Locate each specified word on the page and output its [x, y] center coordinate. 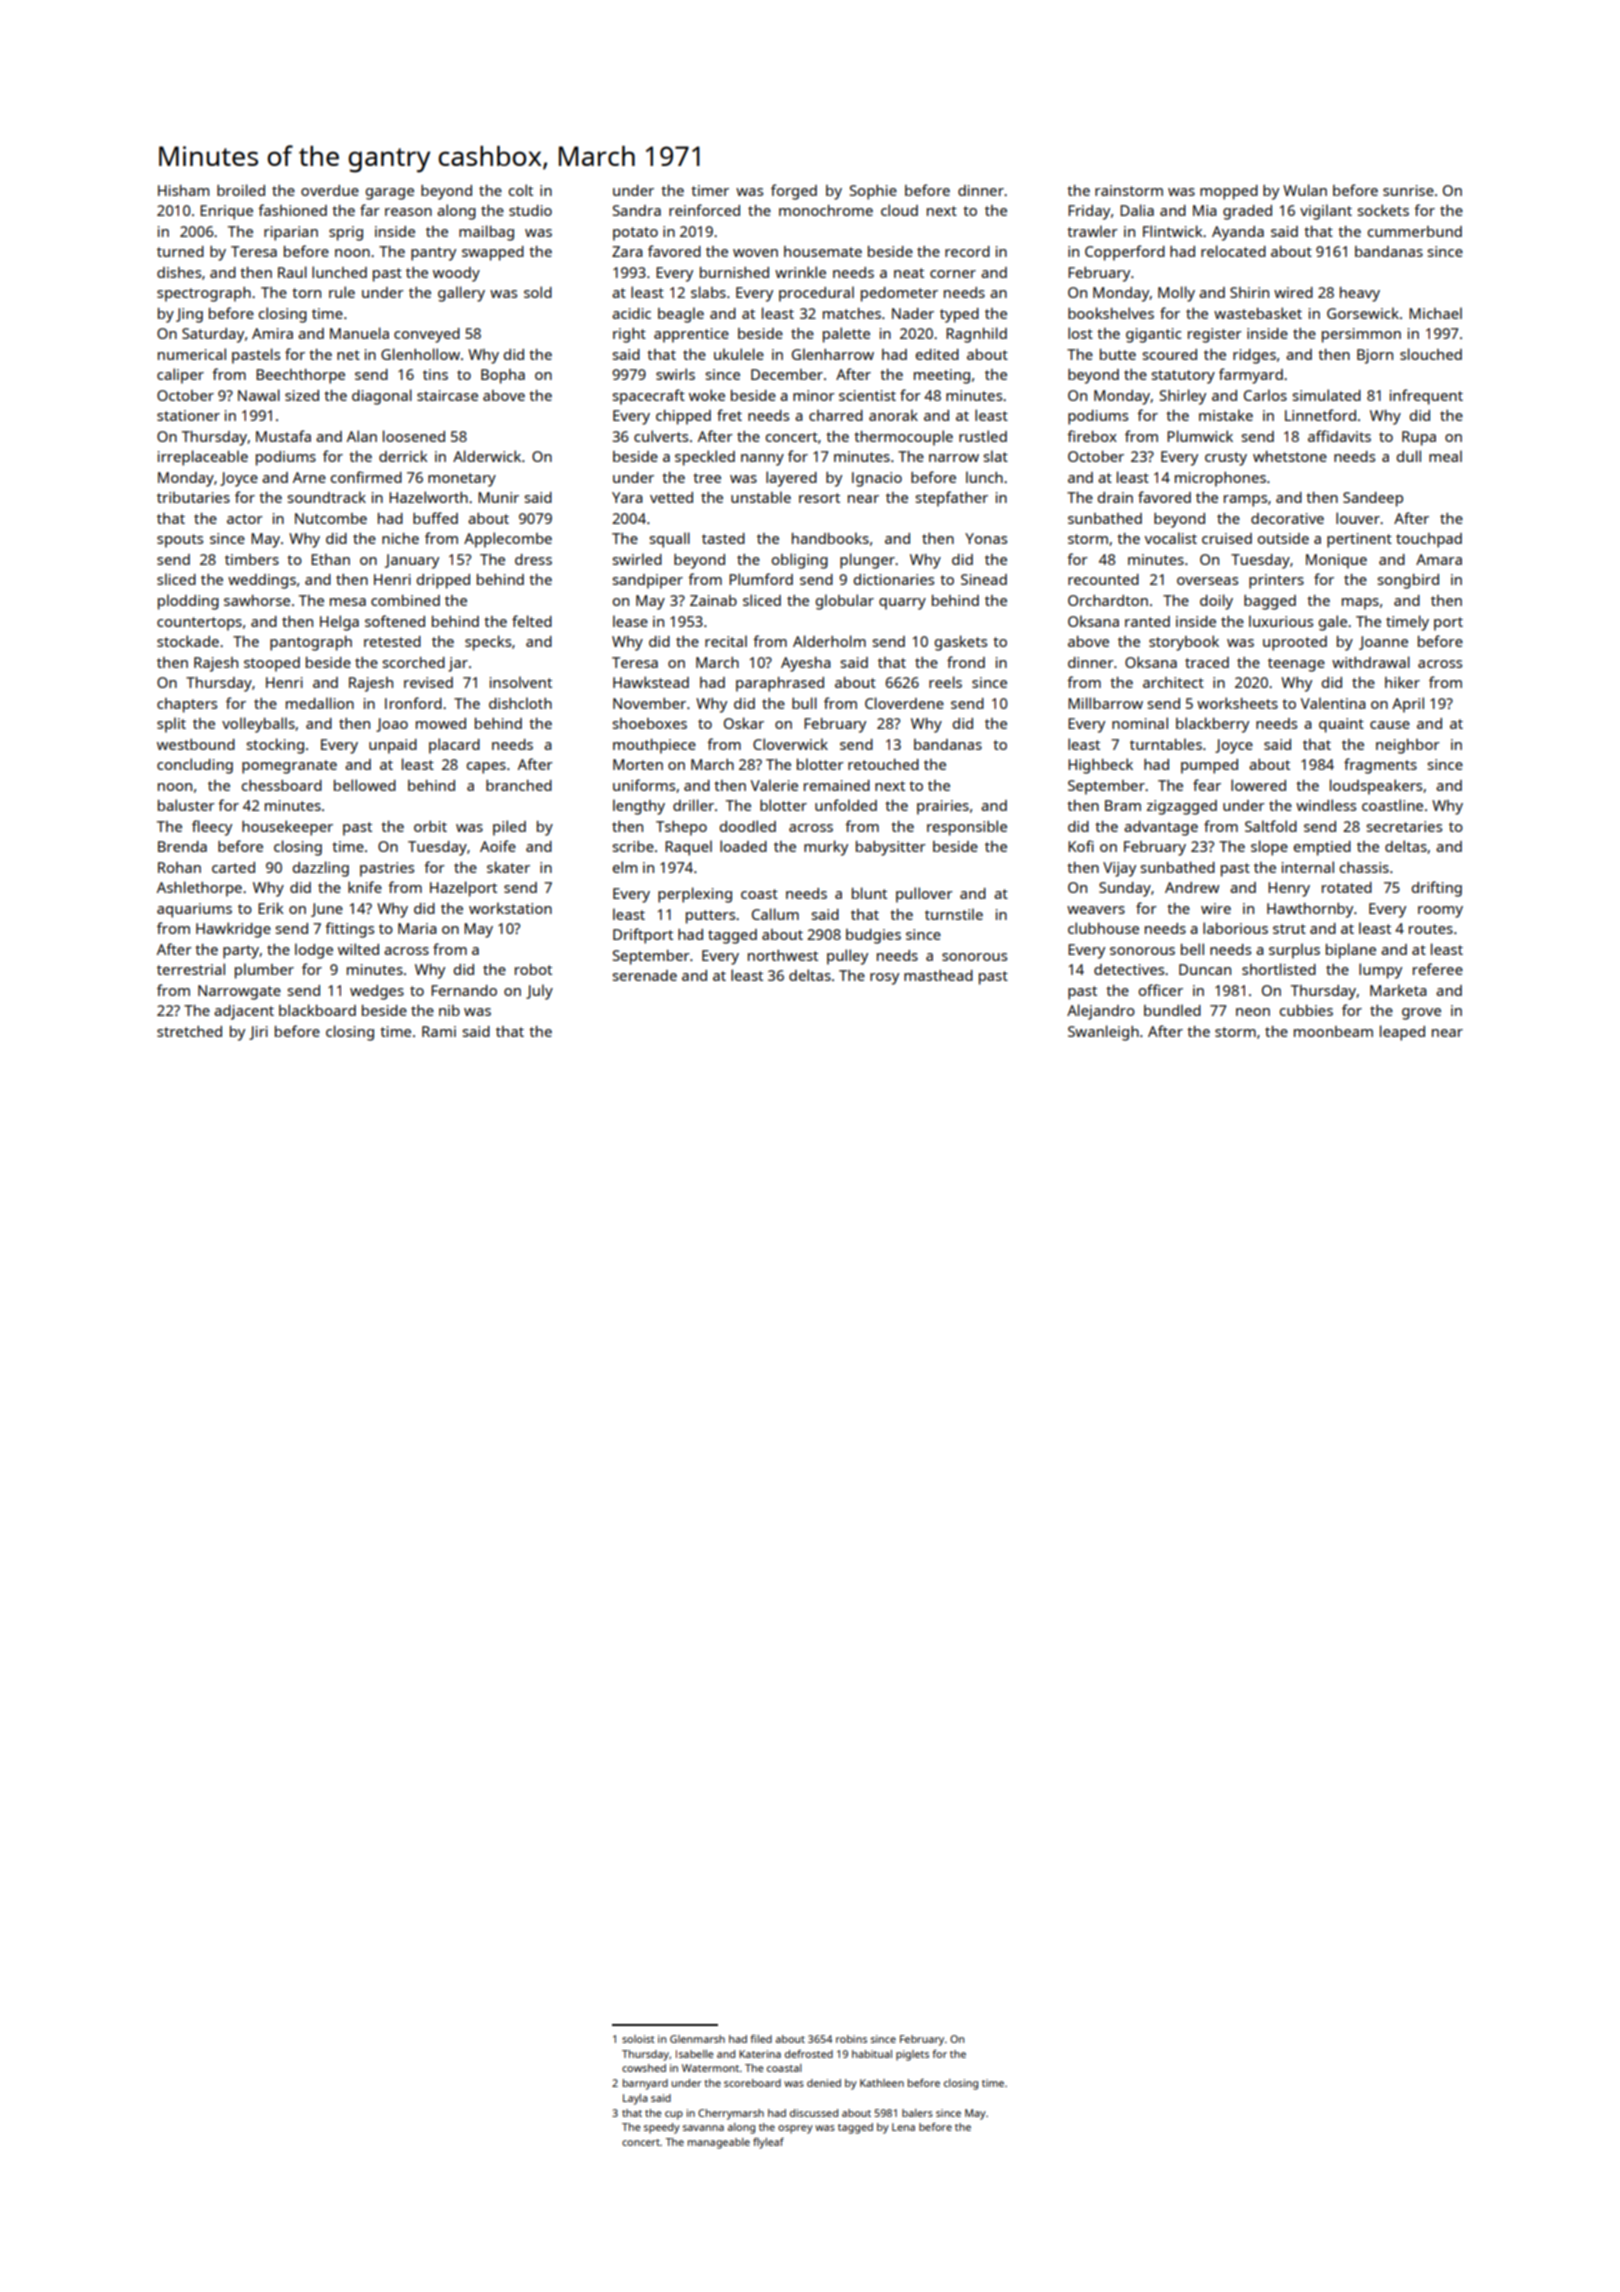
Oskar [744, 723]
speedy [662, 2128]
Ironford [413, 703]
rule [342, 292]
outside [1283, 538]
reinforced [704, 210]
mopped [1229, 192]
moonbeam [1333, 1031]
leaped [1402, 1033]
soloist [638, 2039]
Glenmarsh [697, 2039]
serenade [645, 975]
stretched [189, 1031]
